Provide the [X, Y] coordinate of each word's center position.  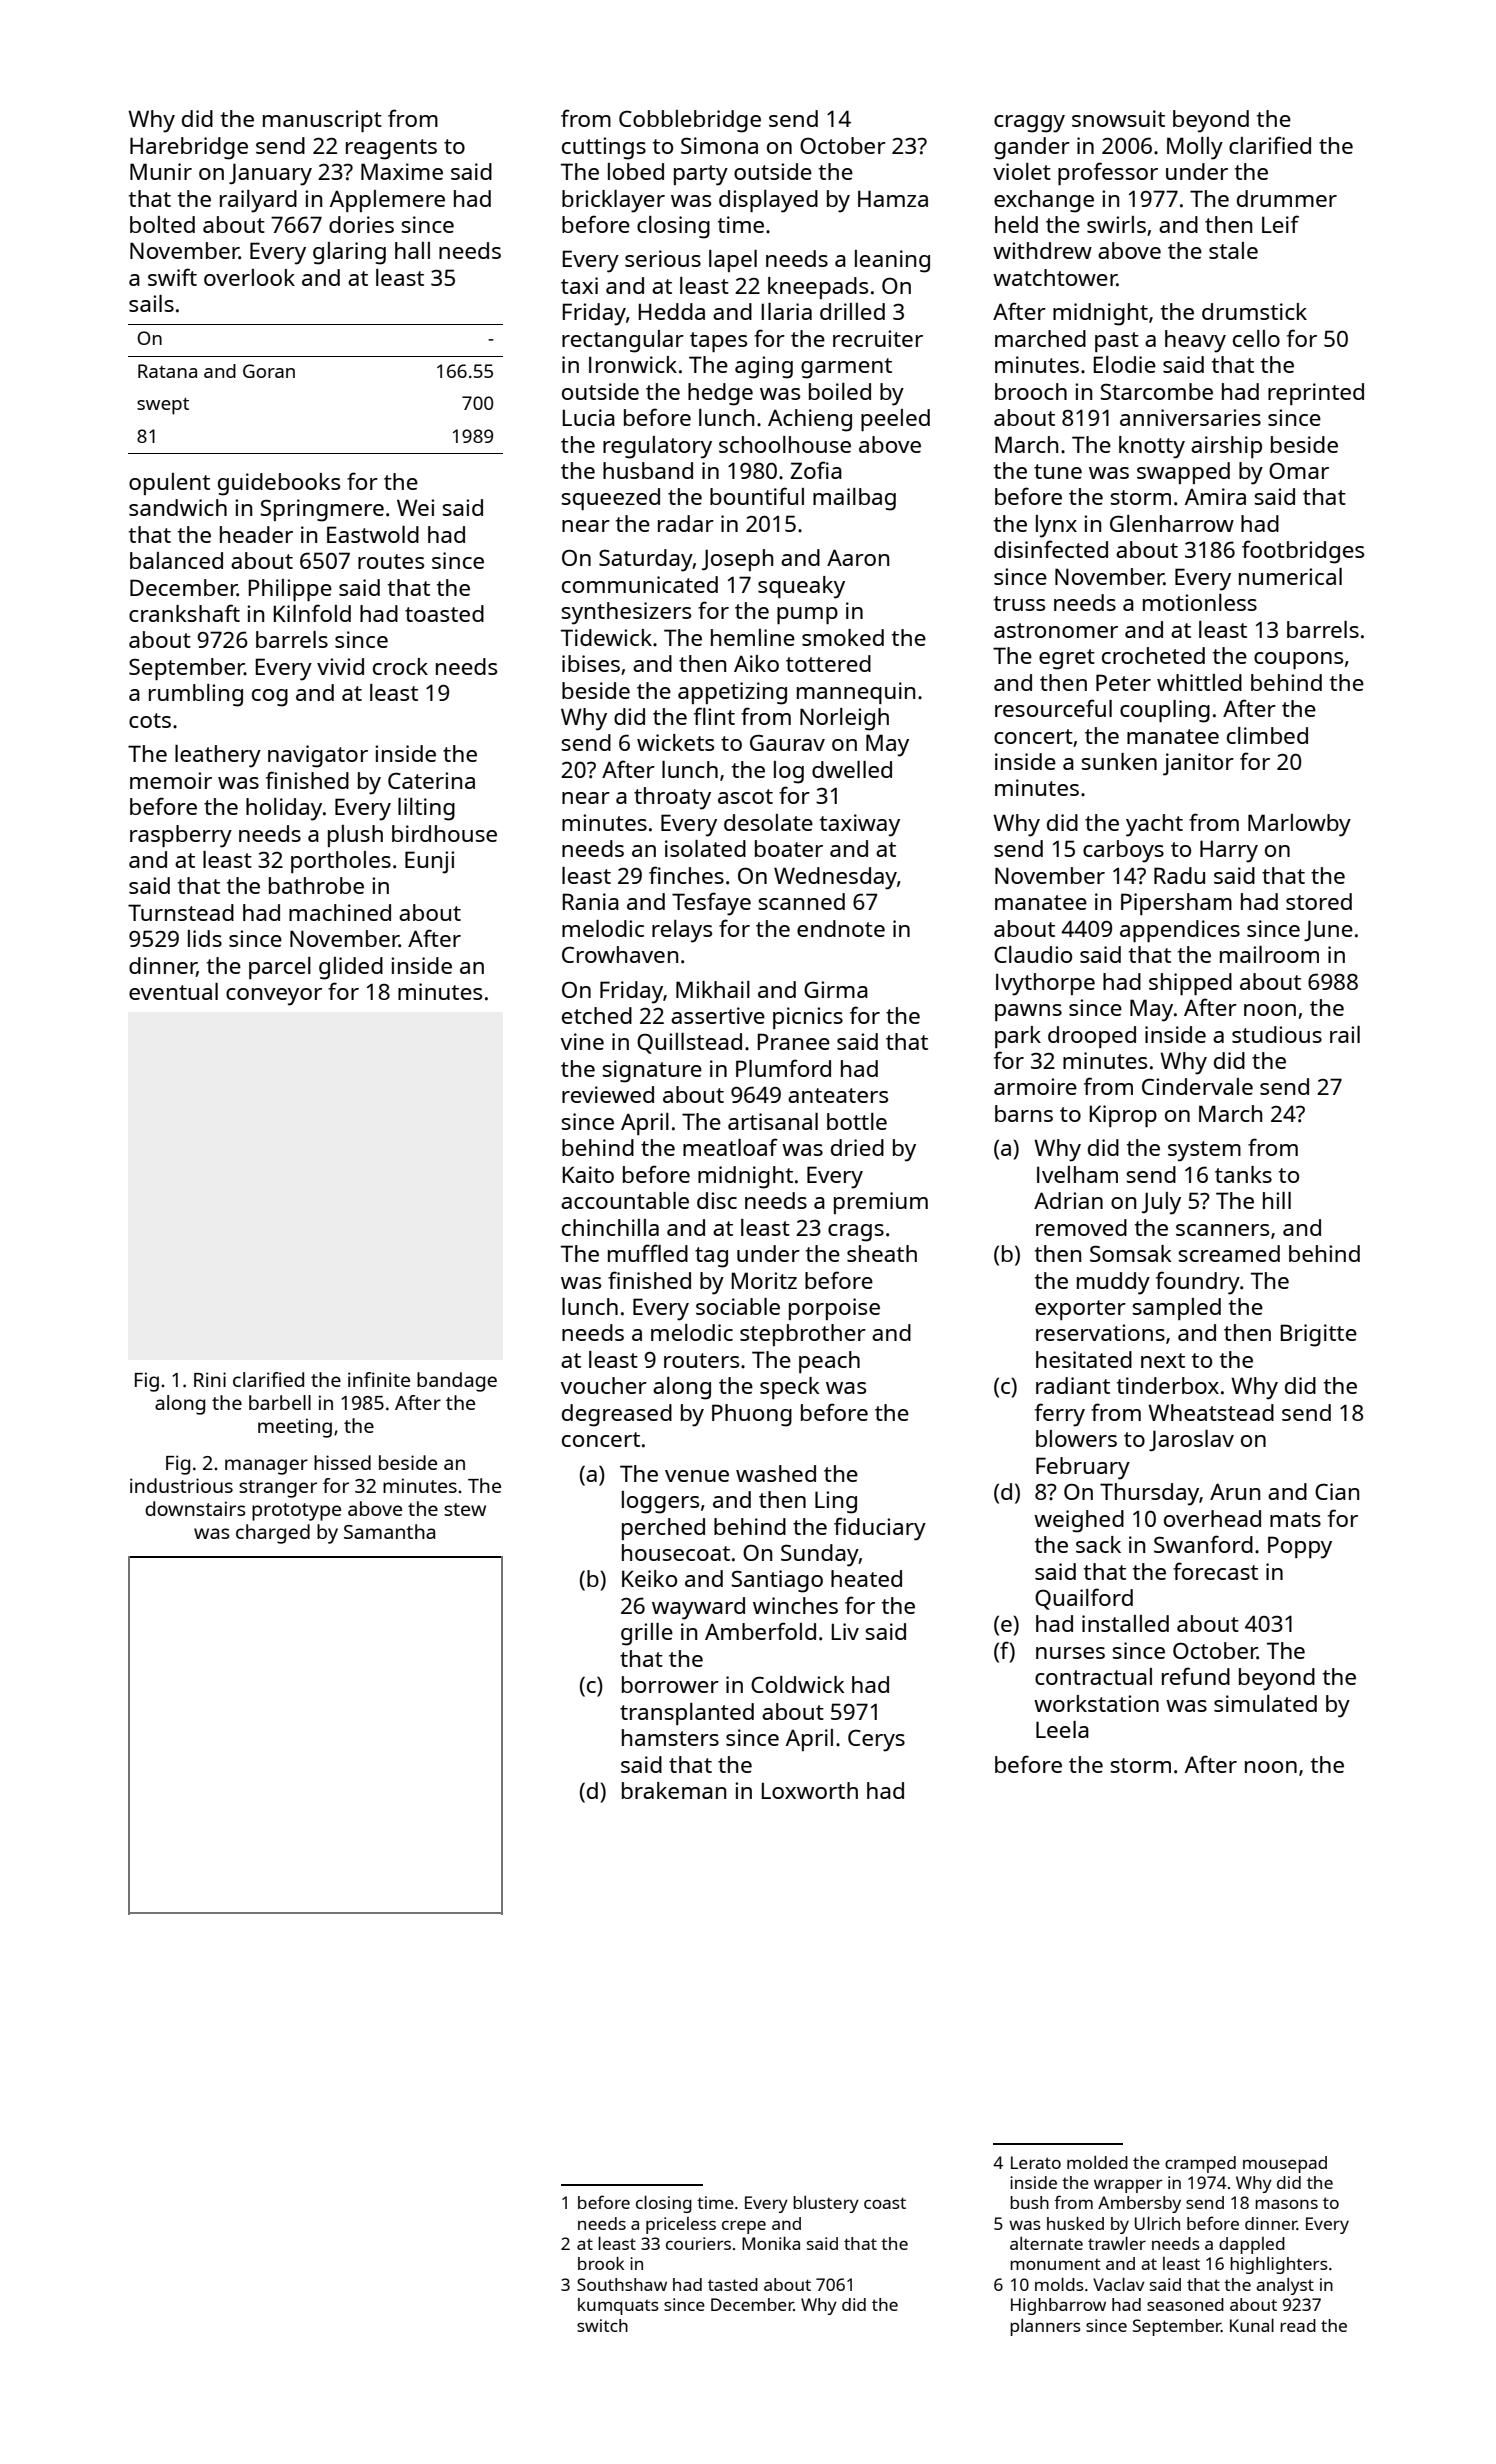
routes [391, 561]
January [270, 174]
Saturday [646, 560]
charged [273, 1534]
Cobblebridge [690, 121]
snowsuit [1118, 118]
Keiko [649, 1578]
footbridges [1303, 552]
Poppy [1300, 1547]
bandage [457, 1382]
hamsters [670, 1737]
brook [601, 2263]
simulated [1265, 1703]
